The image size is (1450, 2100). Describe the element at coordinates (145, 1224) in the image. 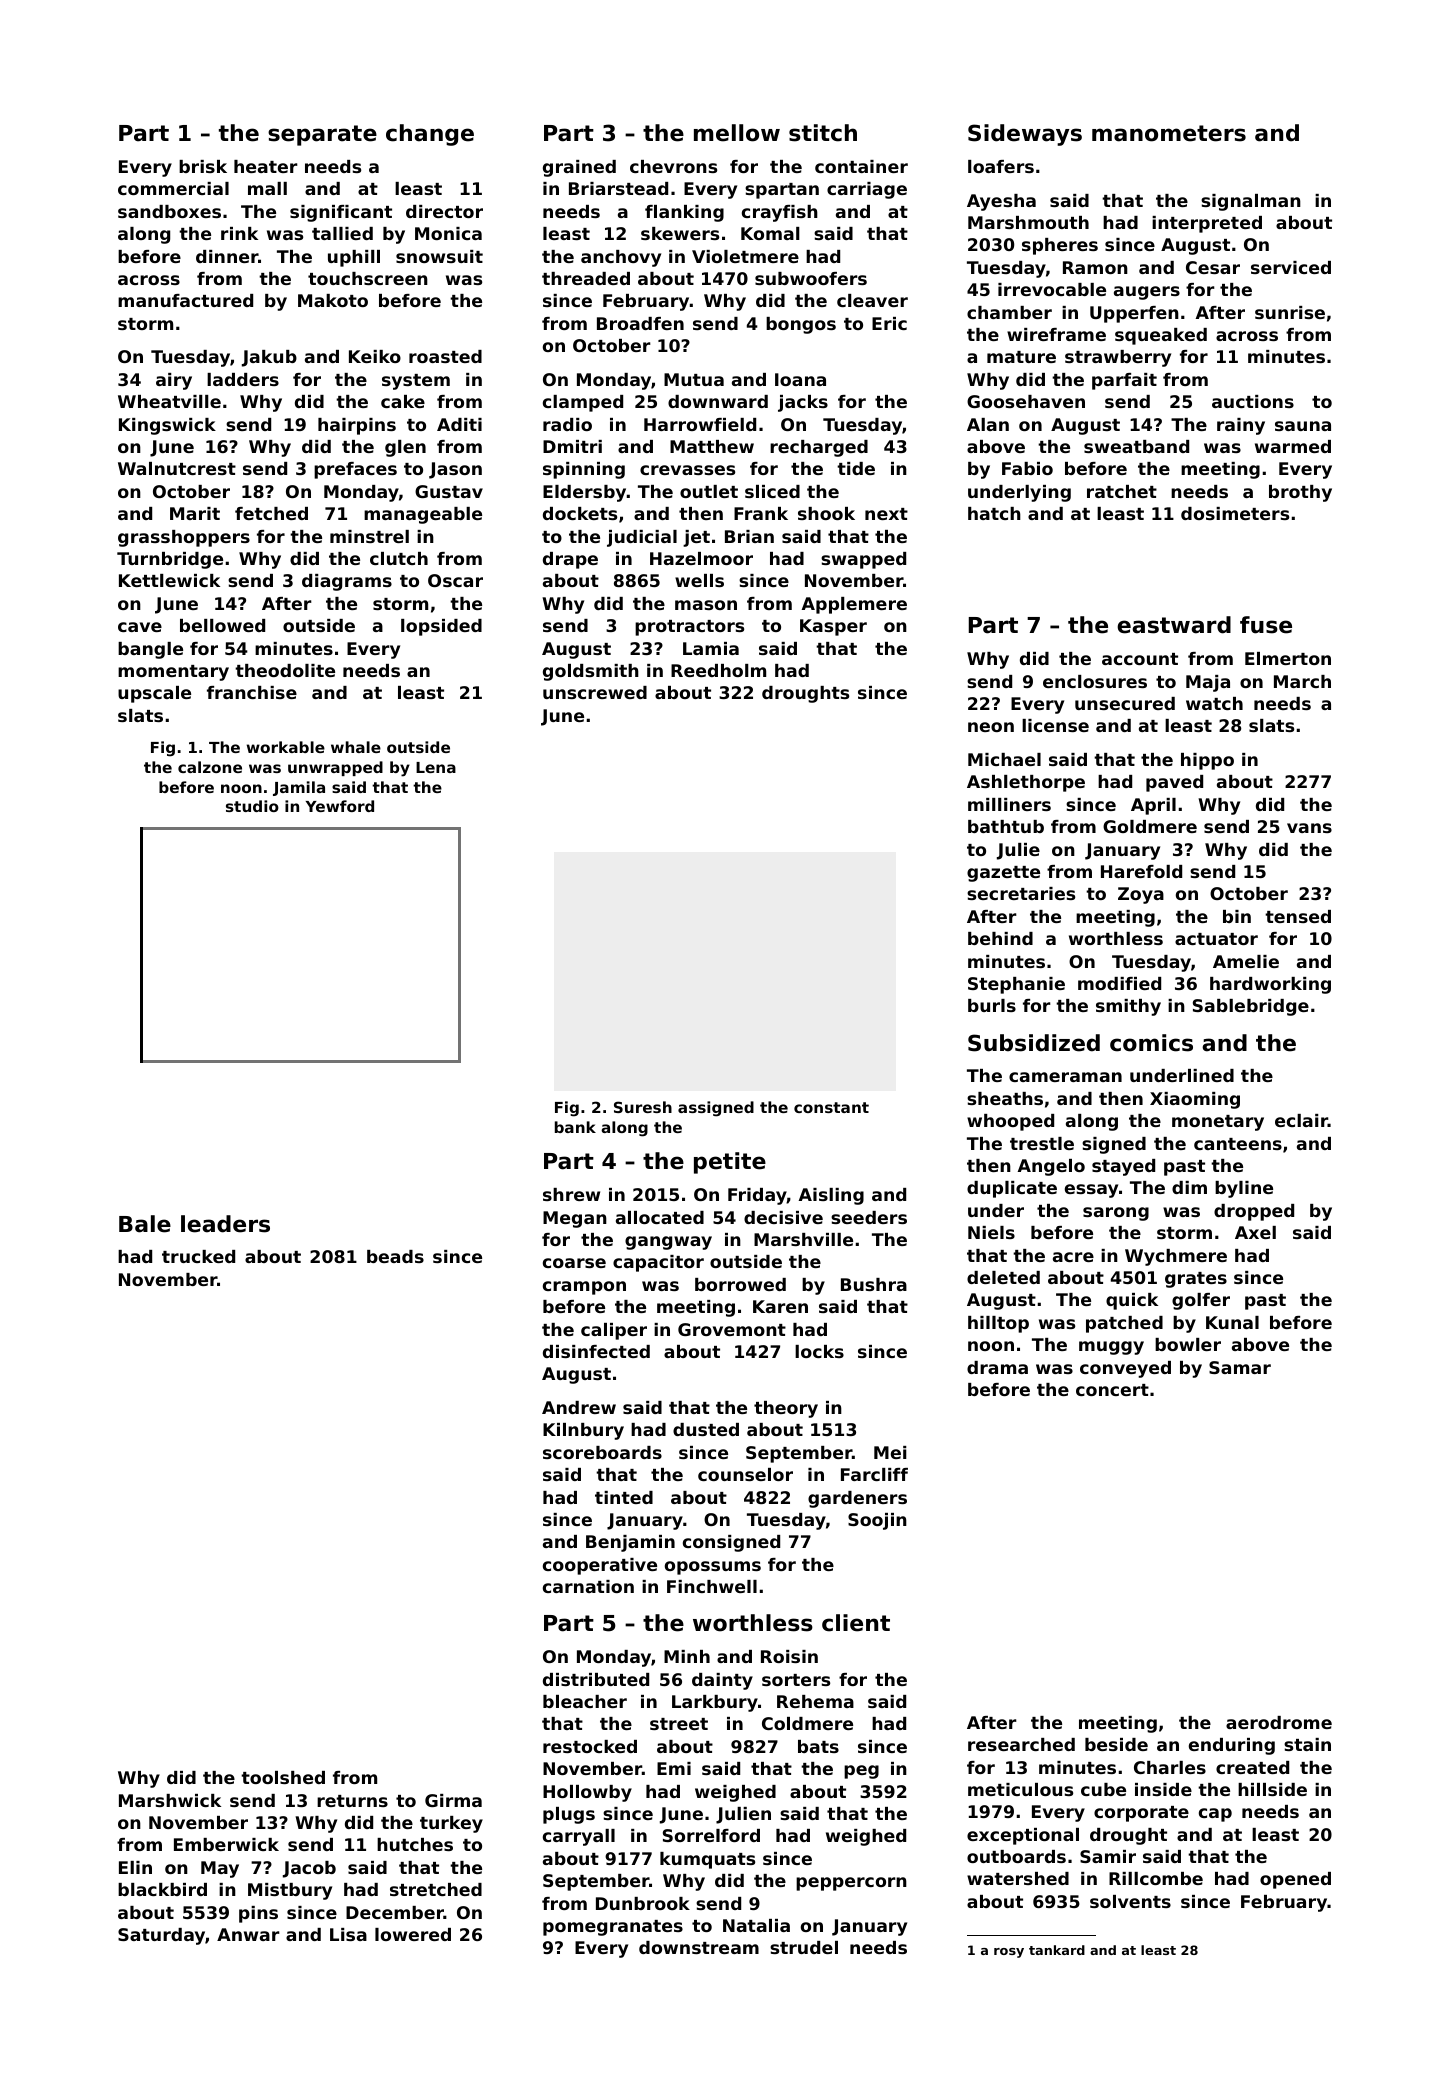

I see `Bale` at that location.
